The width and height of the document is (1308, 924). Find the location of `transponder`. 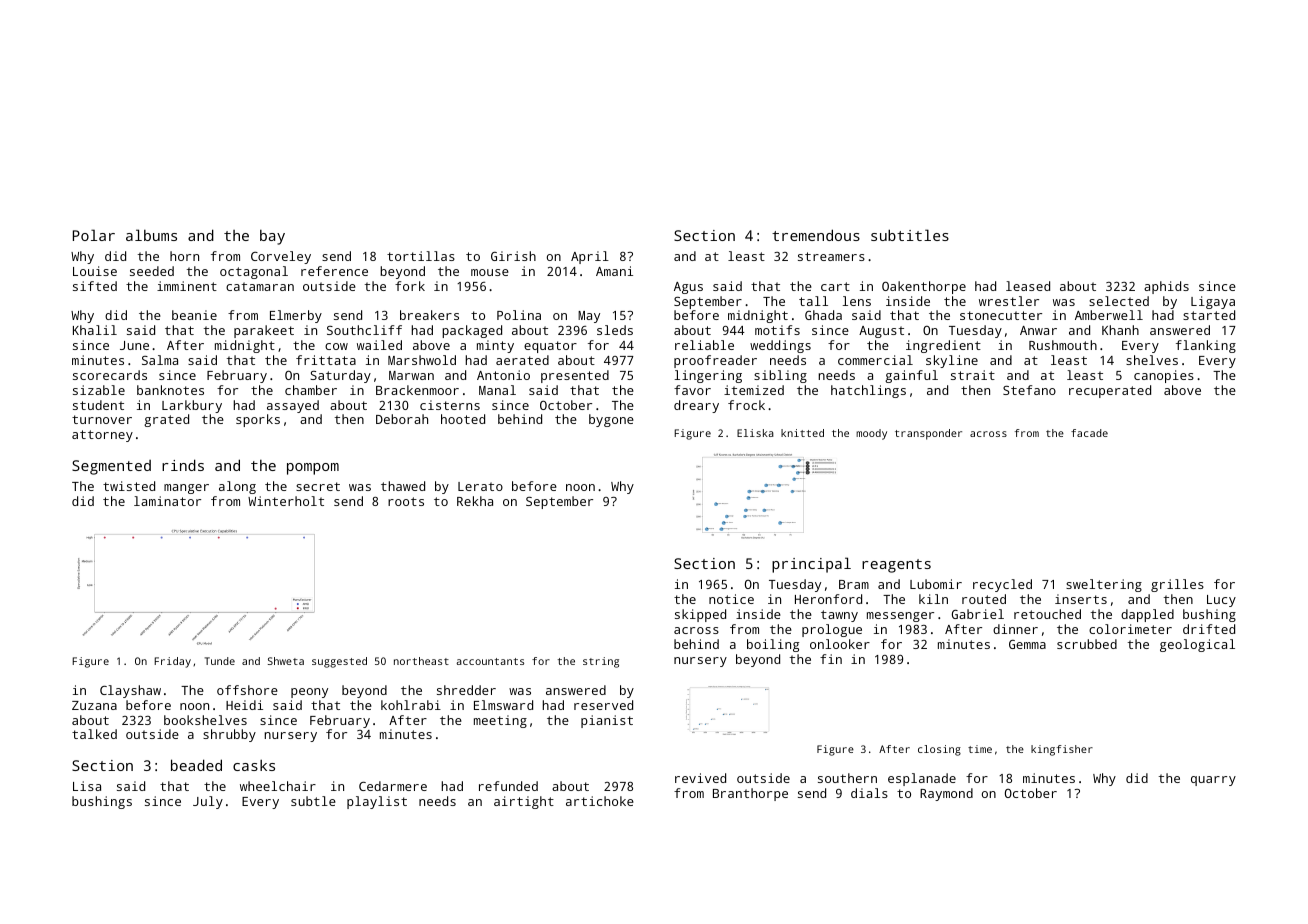

transponder is located at coordinates (928, 434).
